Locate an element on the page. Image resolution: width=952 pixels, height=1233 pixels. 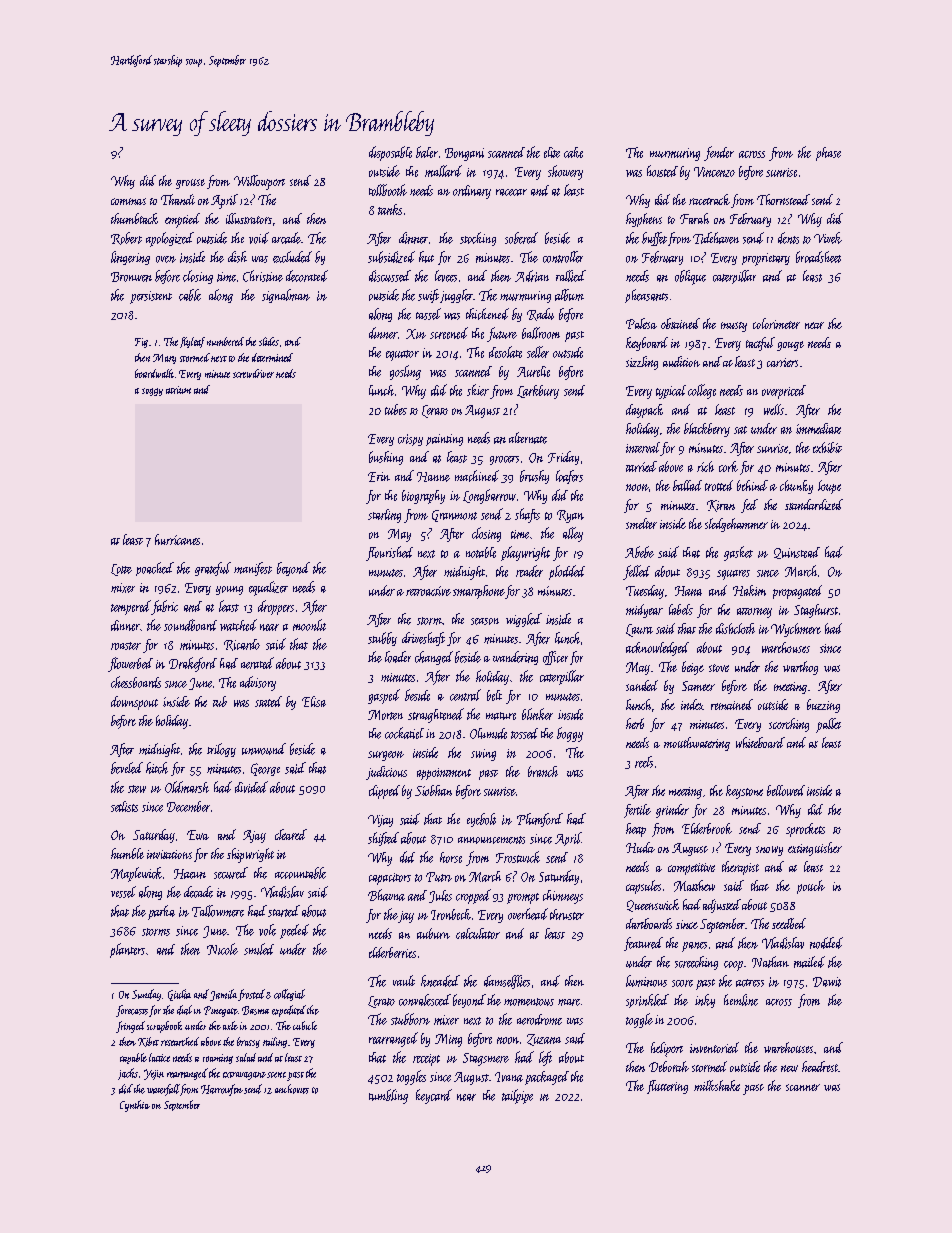
swing is located at coordinates (483, 755).
